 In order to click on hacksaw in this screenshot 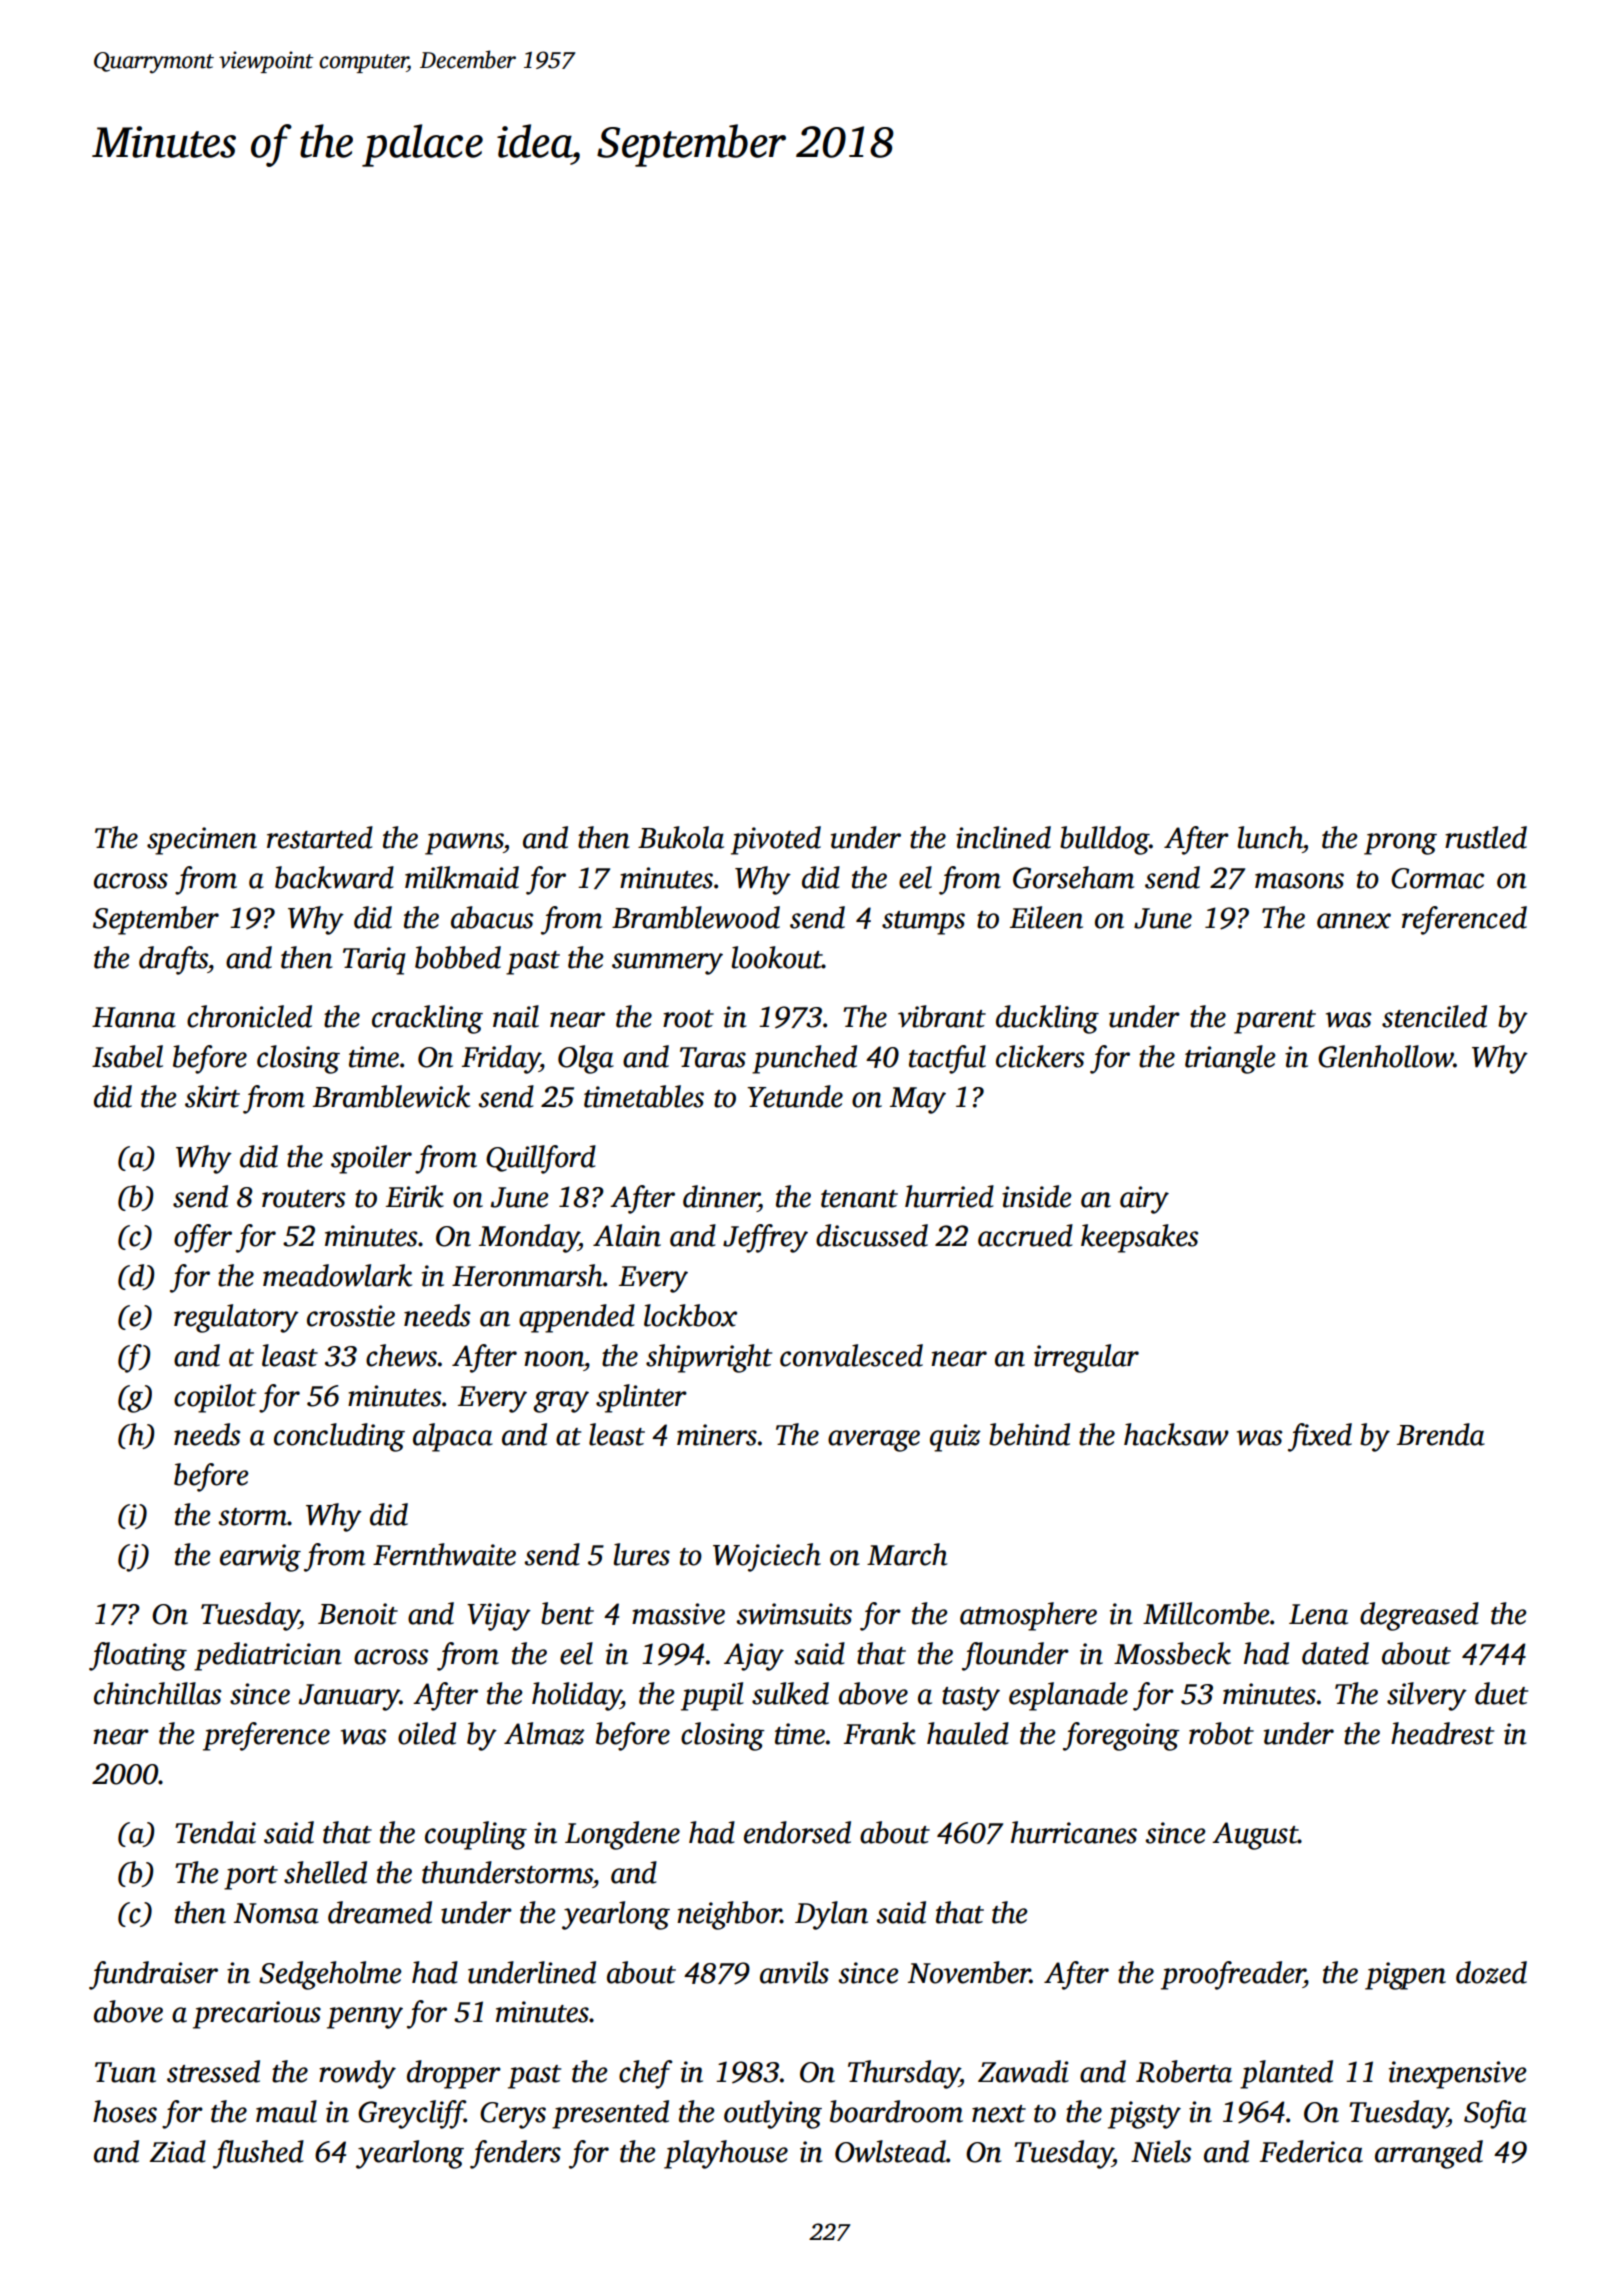, I will do `click(1176, 1434)`.
